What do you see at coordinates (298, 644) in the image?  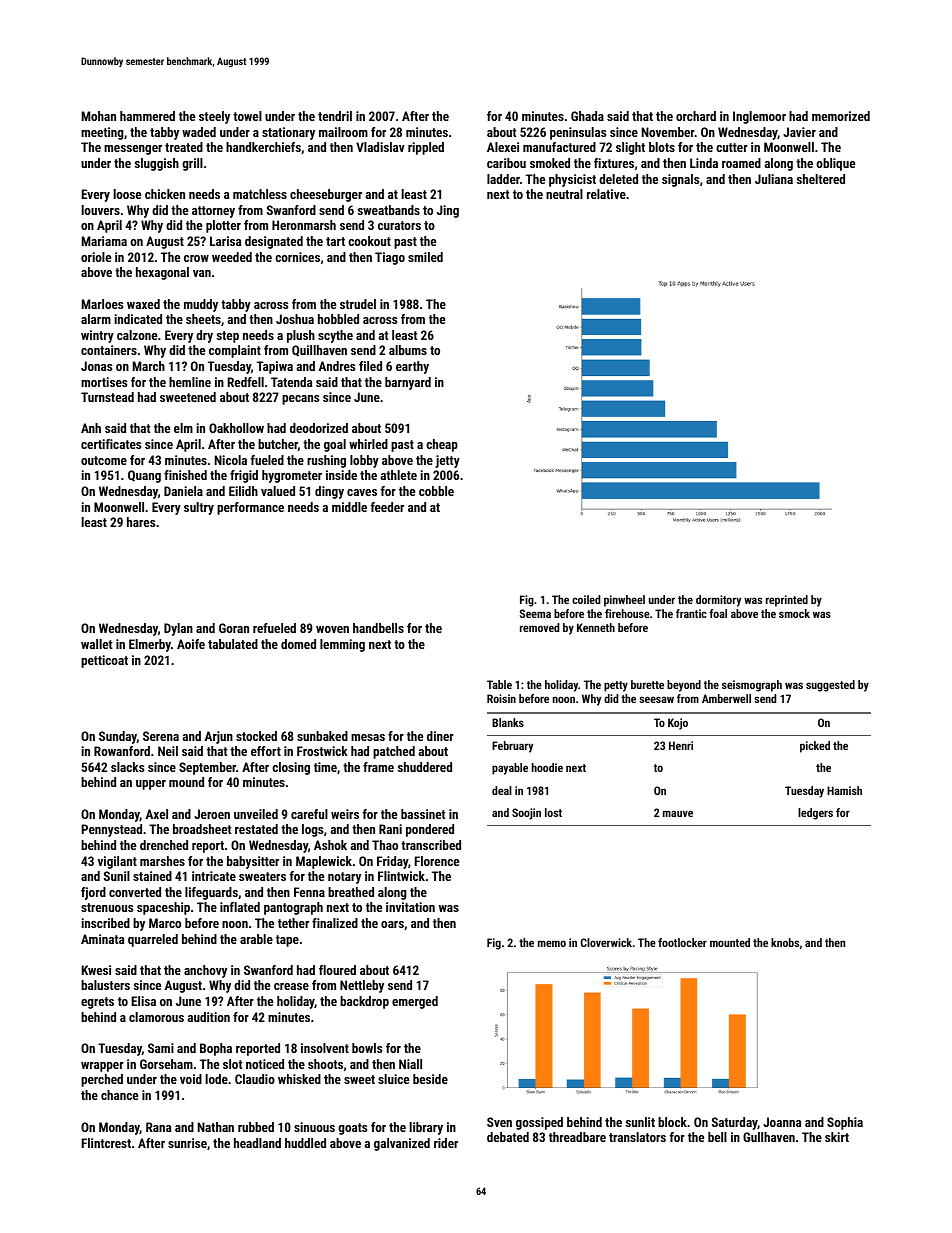 I see `domed` at bounding box center [298, 644].
